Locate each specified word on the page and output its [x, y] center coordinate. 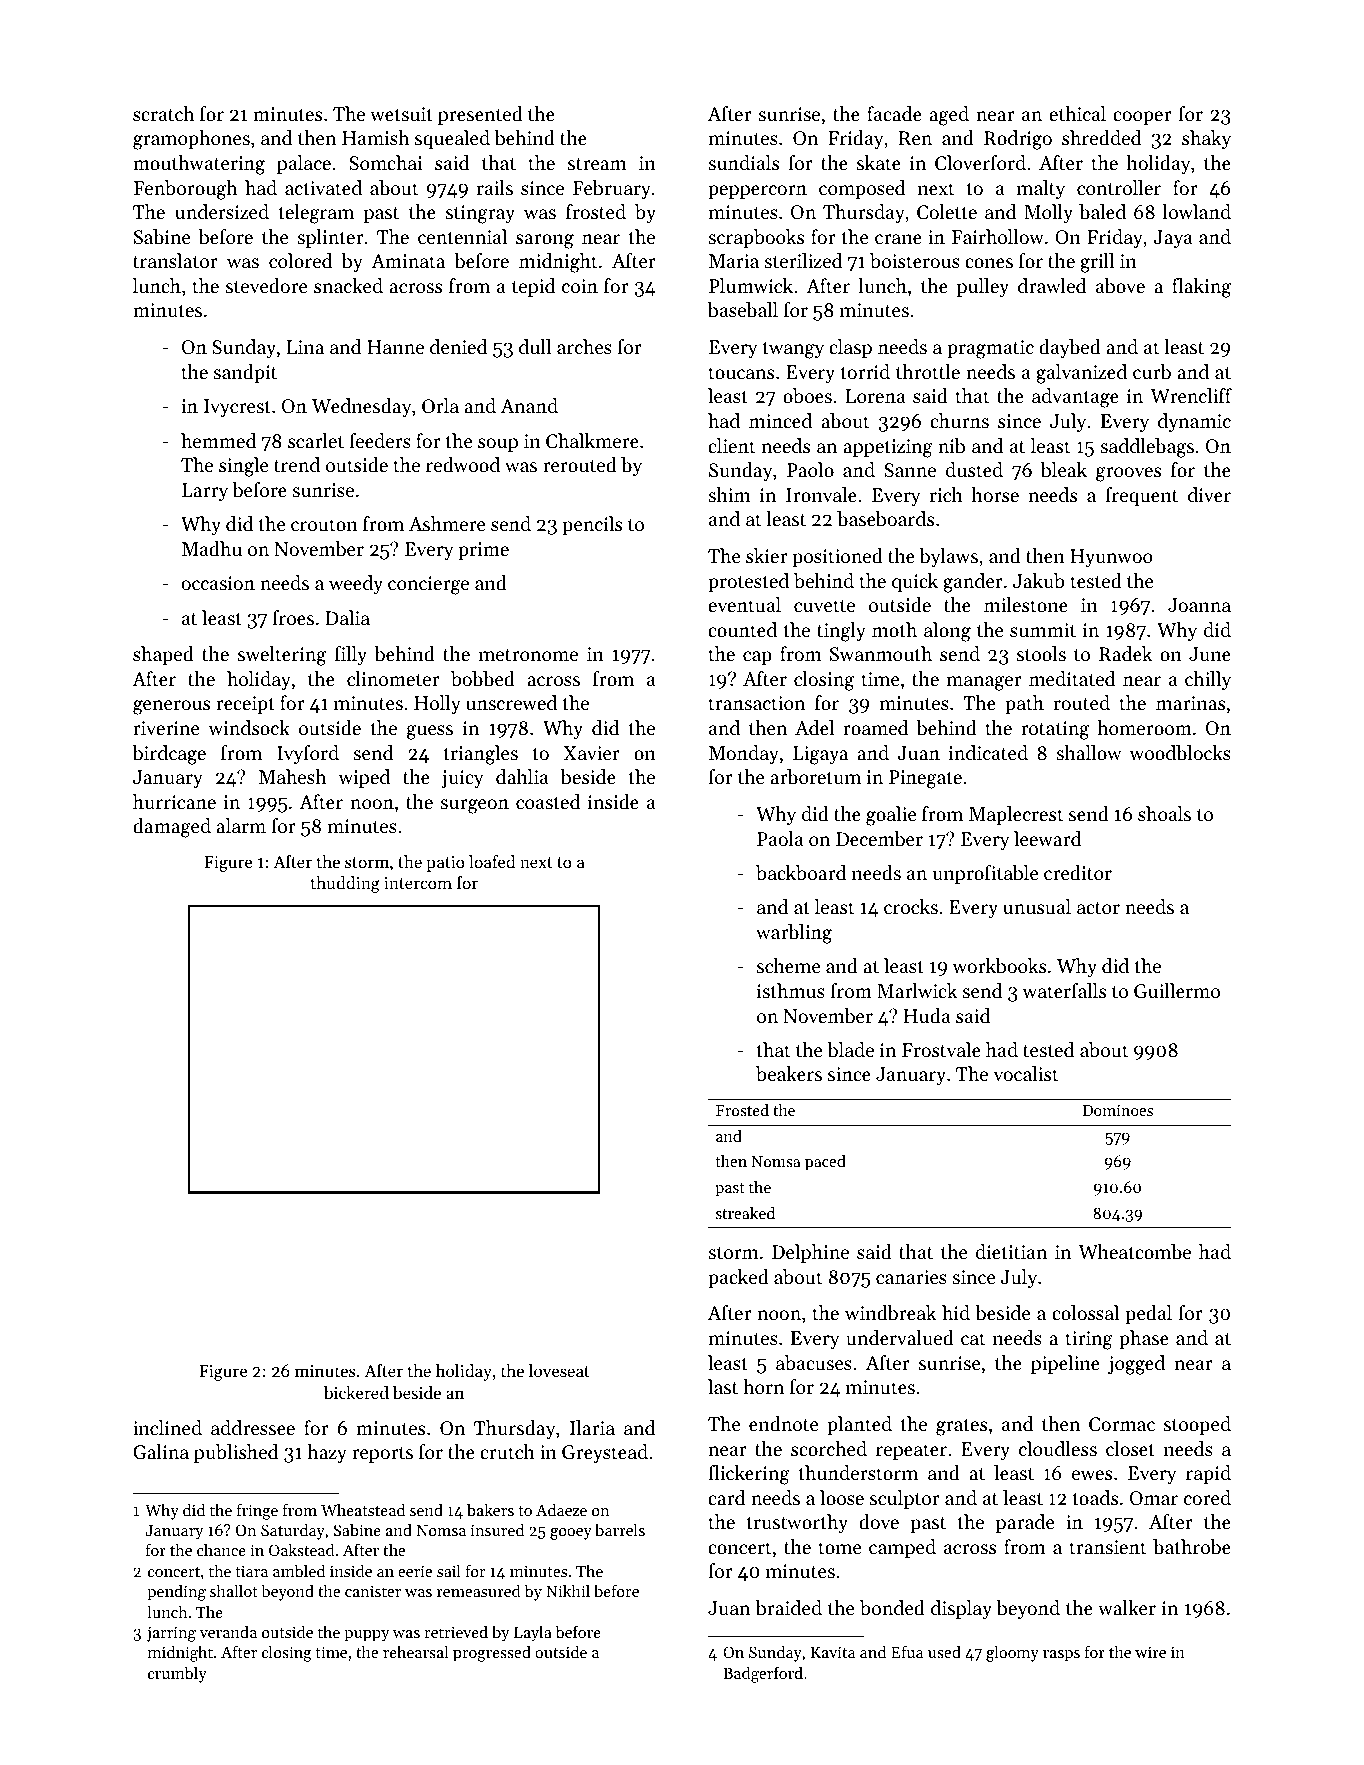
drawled [1052, 285]
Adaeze [561, 1509]
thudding [345, 884]
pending [176, 1592]
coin [580, 286]
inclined [167, 1427]
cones [989, 263]
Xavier [592, 753]
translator [175, 260]
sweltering [282, 656]
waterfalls [1064, 990]
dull [535, 346]
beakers [789, 1074]
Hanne [395, 347]
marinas [1190, 703]
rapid [1208, 1474]
